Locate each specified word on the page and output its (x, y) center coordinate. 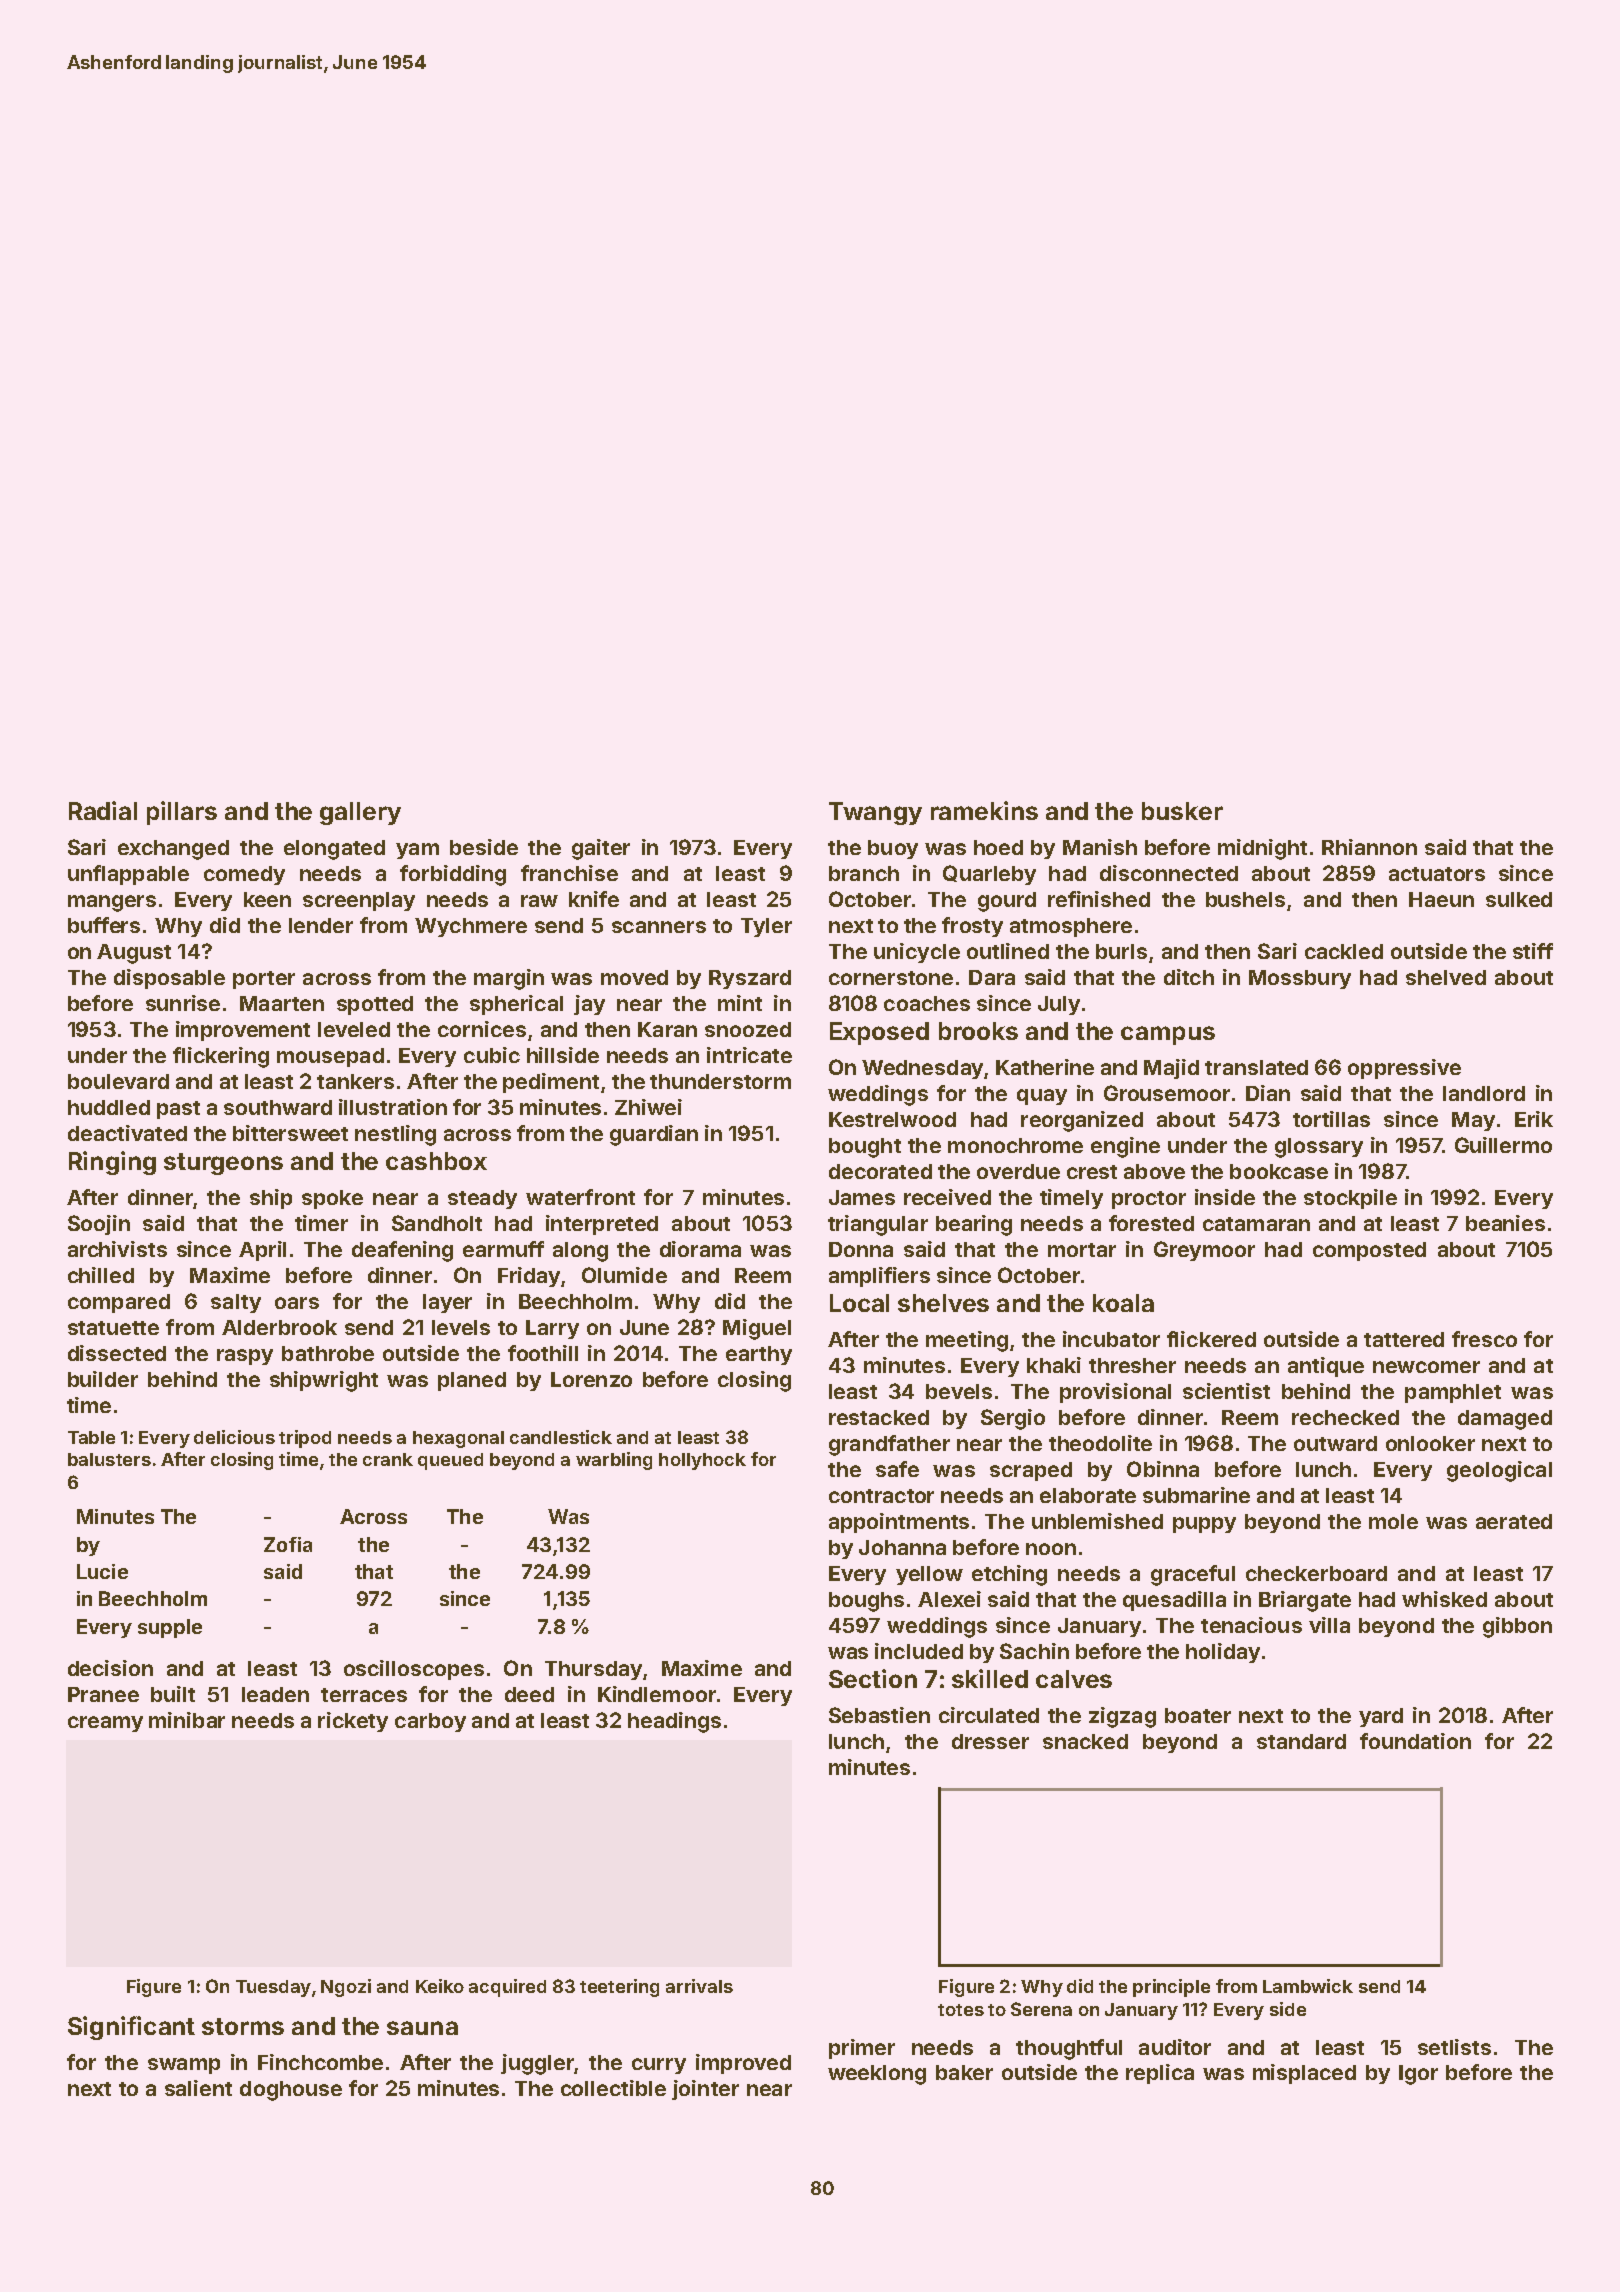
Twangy (875, 813)
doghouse (291, 2091)
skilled (990, 1678)
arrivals (699, 1986)
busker (1182, 811)
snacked (1085, 1741)
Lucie (102, 1571)
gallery (360, 813)
